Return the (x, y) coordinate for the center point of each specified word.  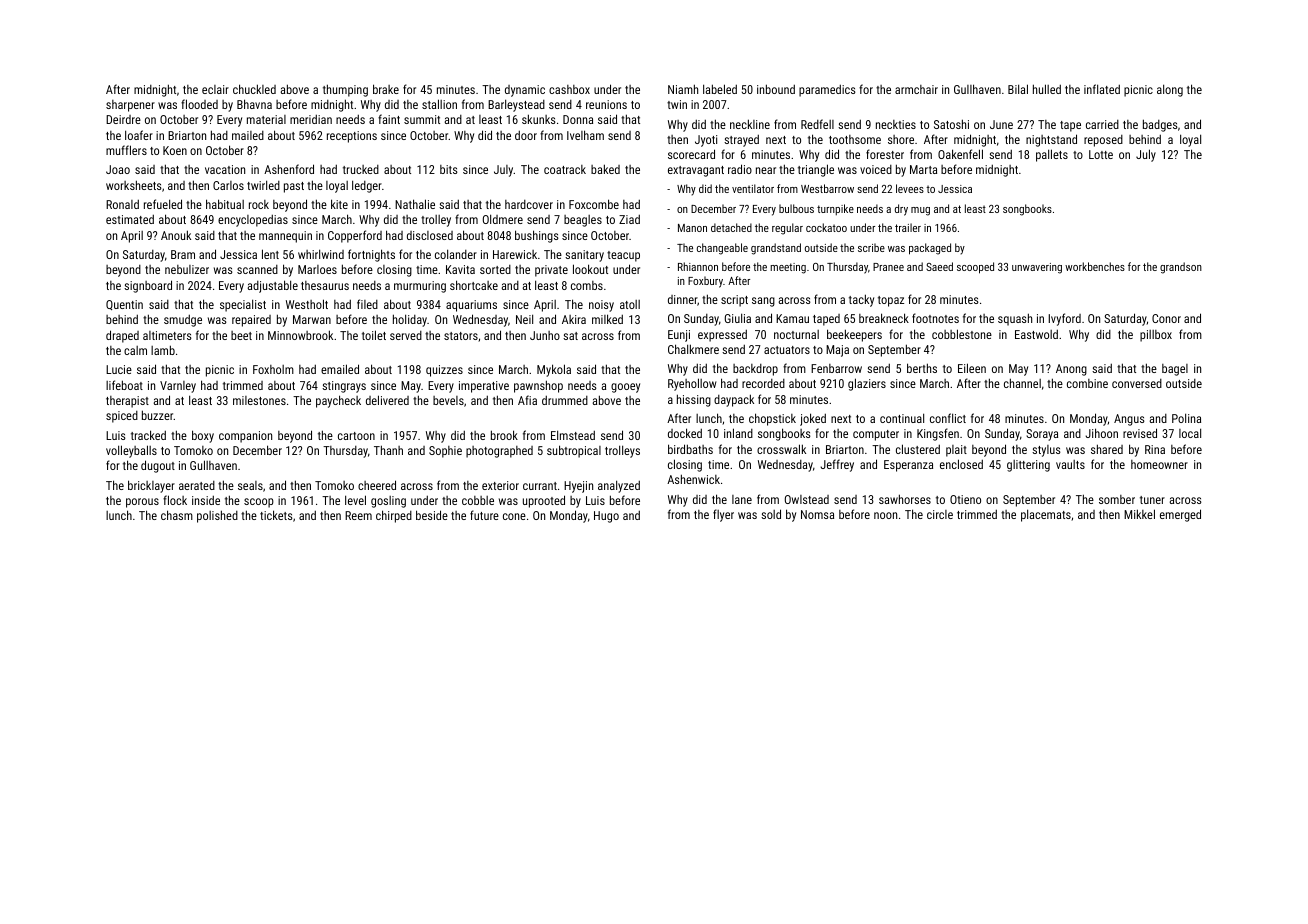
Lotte (1101, 154)
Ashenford (289, 169)
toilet (374, 335)
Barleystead (516, 105)
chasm (177, 515)
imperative (484, 387)
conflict (948, 418)
